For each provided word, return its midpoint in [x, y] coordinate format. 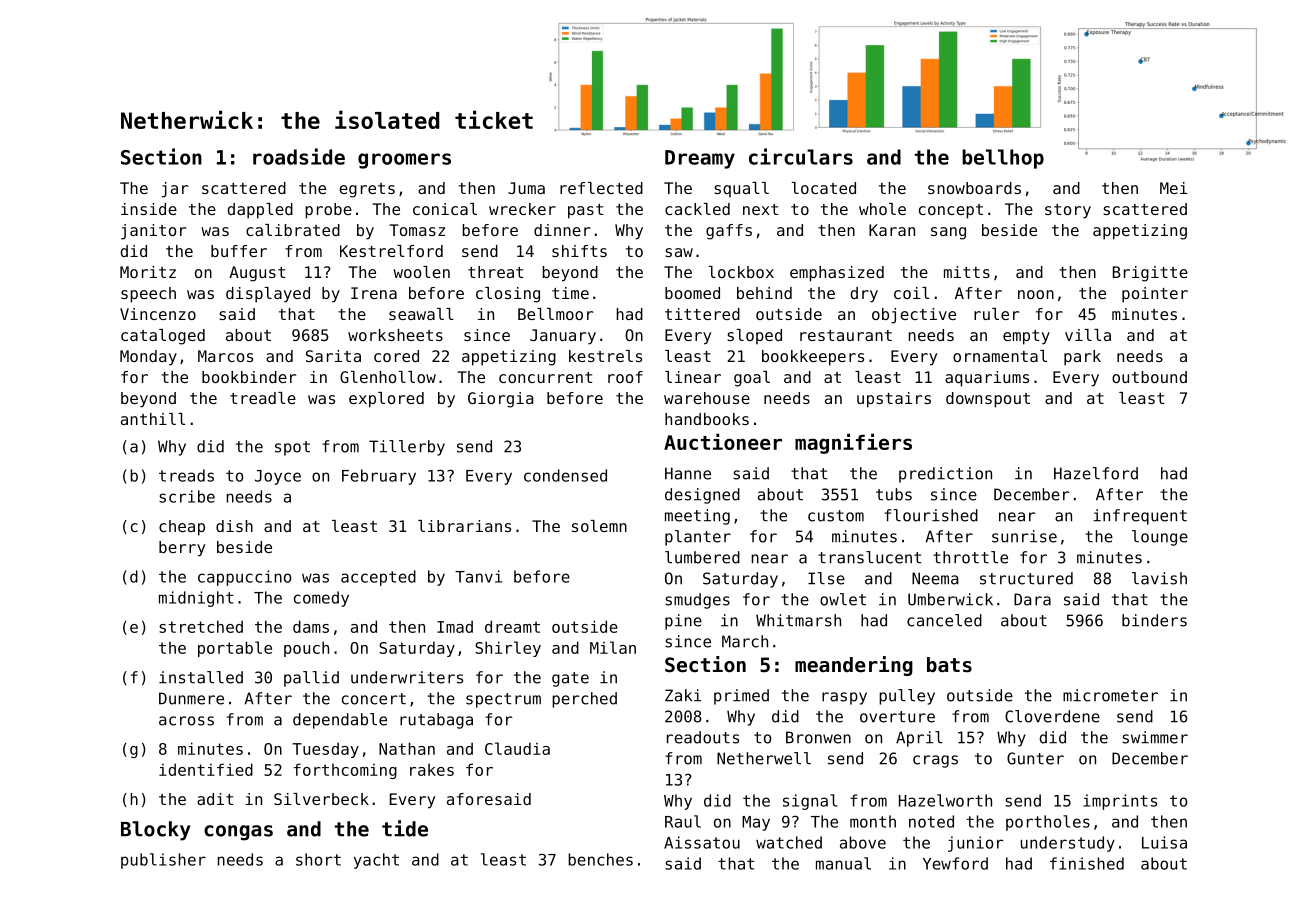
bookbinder [249, 377]
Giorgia [500, 400]
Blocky [156, 831]
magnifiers [853, 443]
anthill [153, 419]
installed [201, 677]
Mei [1173, 188]
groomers [404, 161]
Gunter [1035, 758]
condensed [565, 475]
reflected [601, 188]
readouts [703, 737]
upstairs [894, 400]
